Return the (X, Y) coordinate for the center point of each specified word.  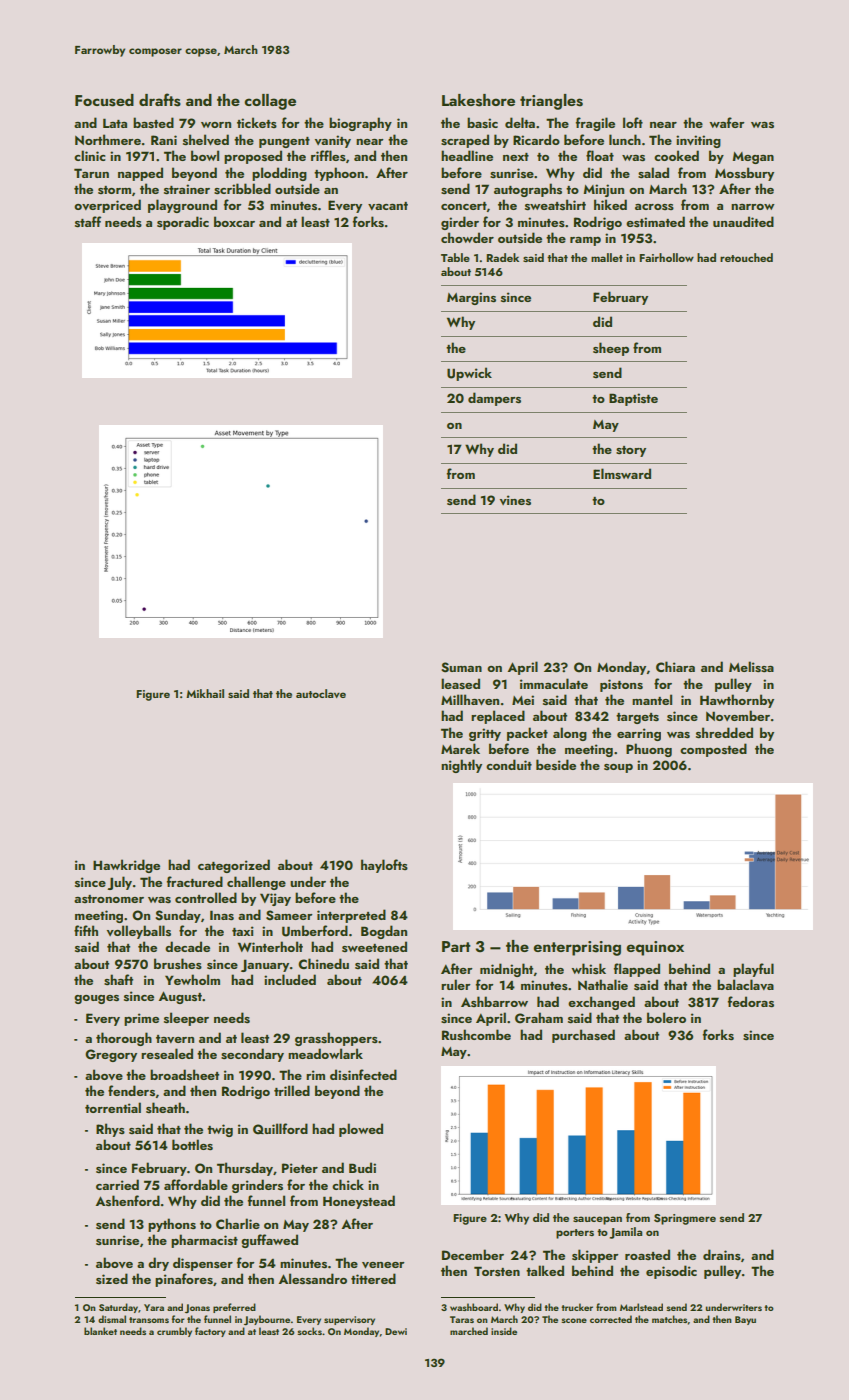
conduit (509, 764)
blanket (100, 1331)
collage (270, 102)
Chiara (675, 666)
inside (504, 1331)
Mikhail (205, 693)
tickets (257, 122)
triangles (551, 102)
